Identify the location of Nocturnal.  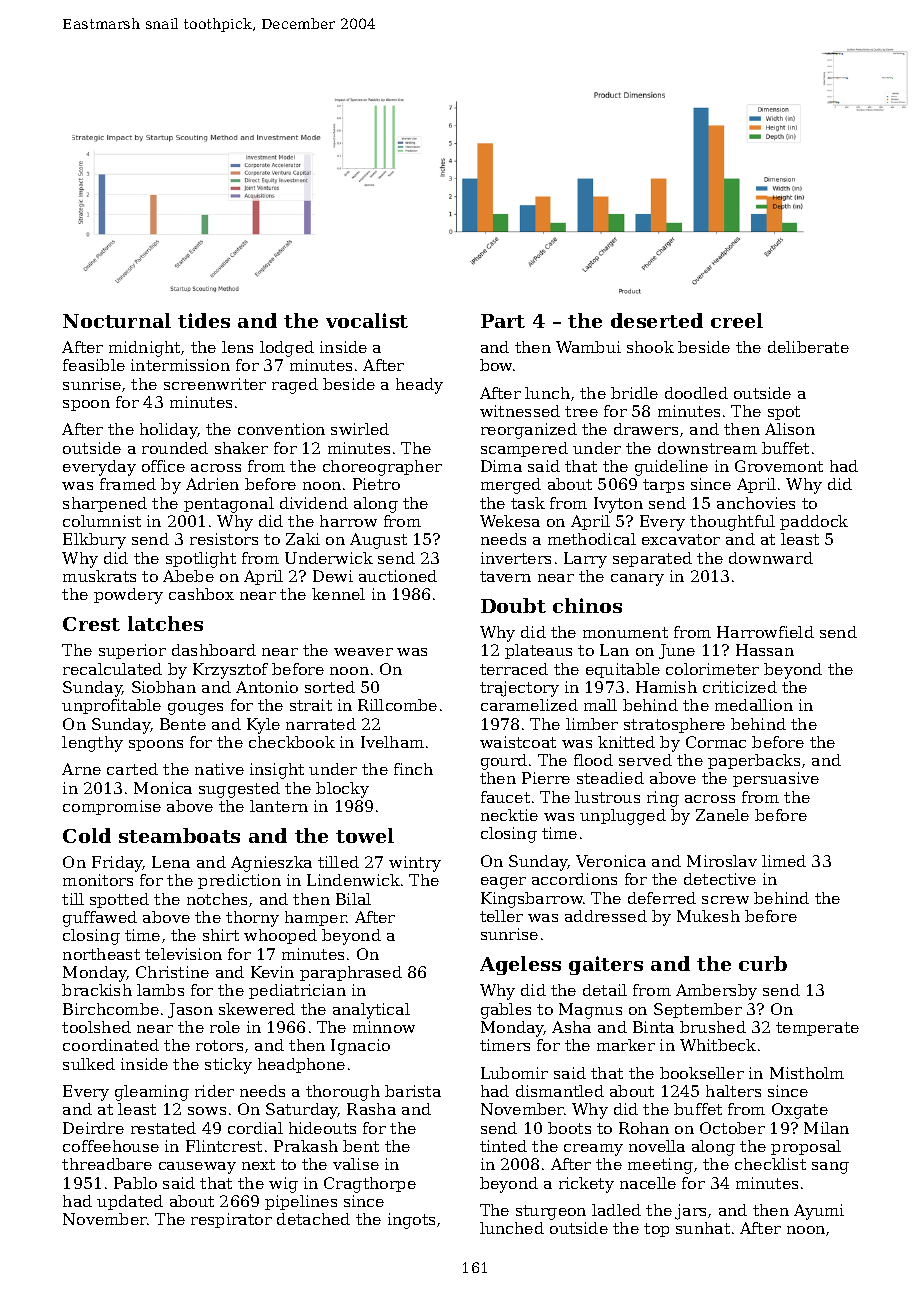
(117, 320).
